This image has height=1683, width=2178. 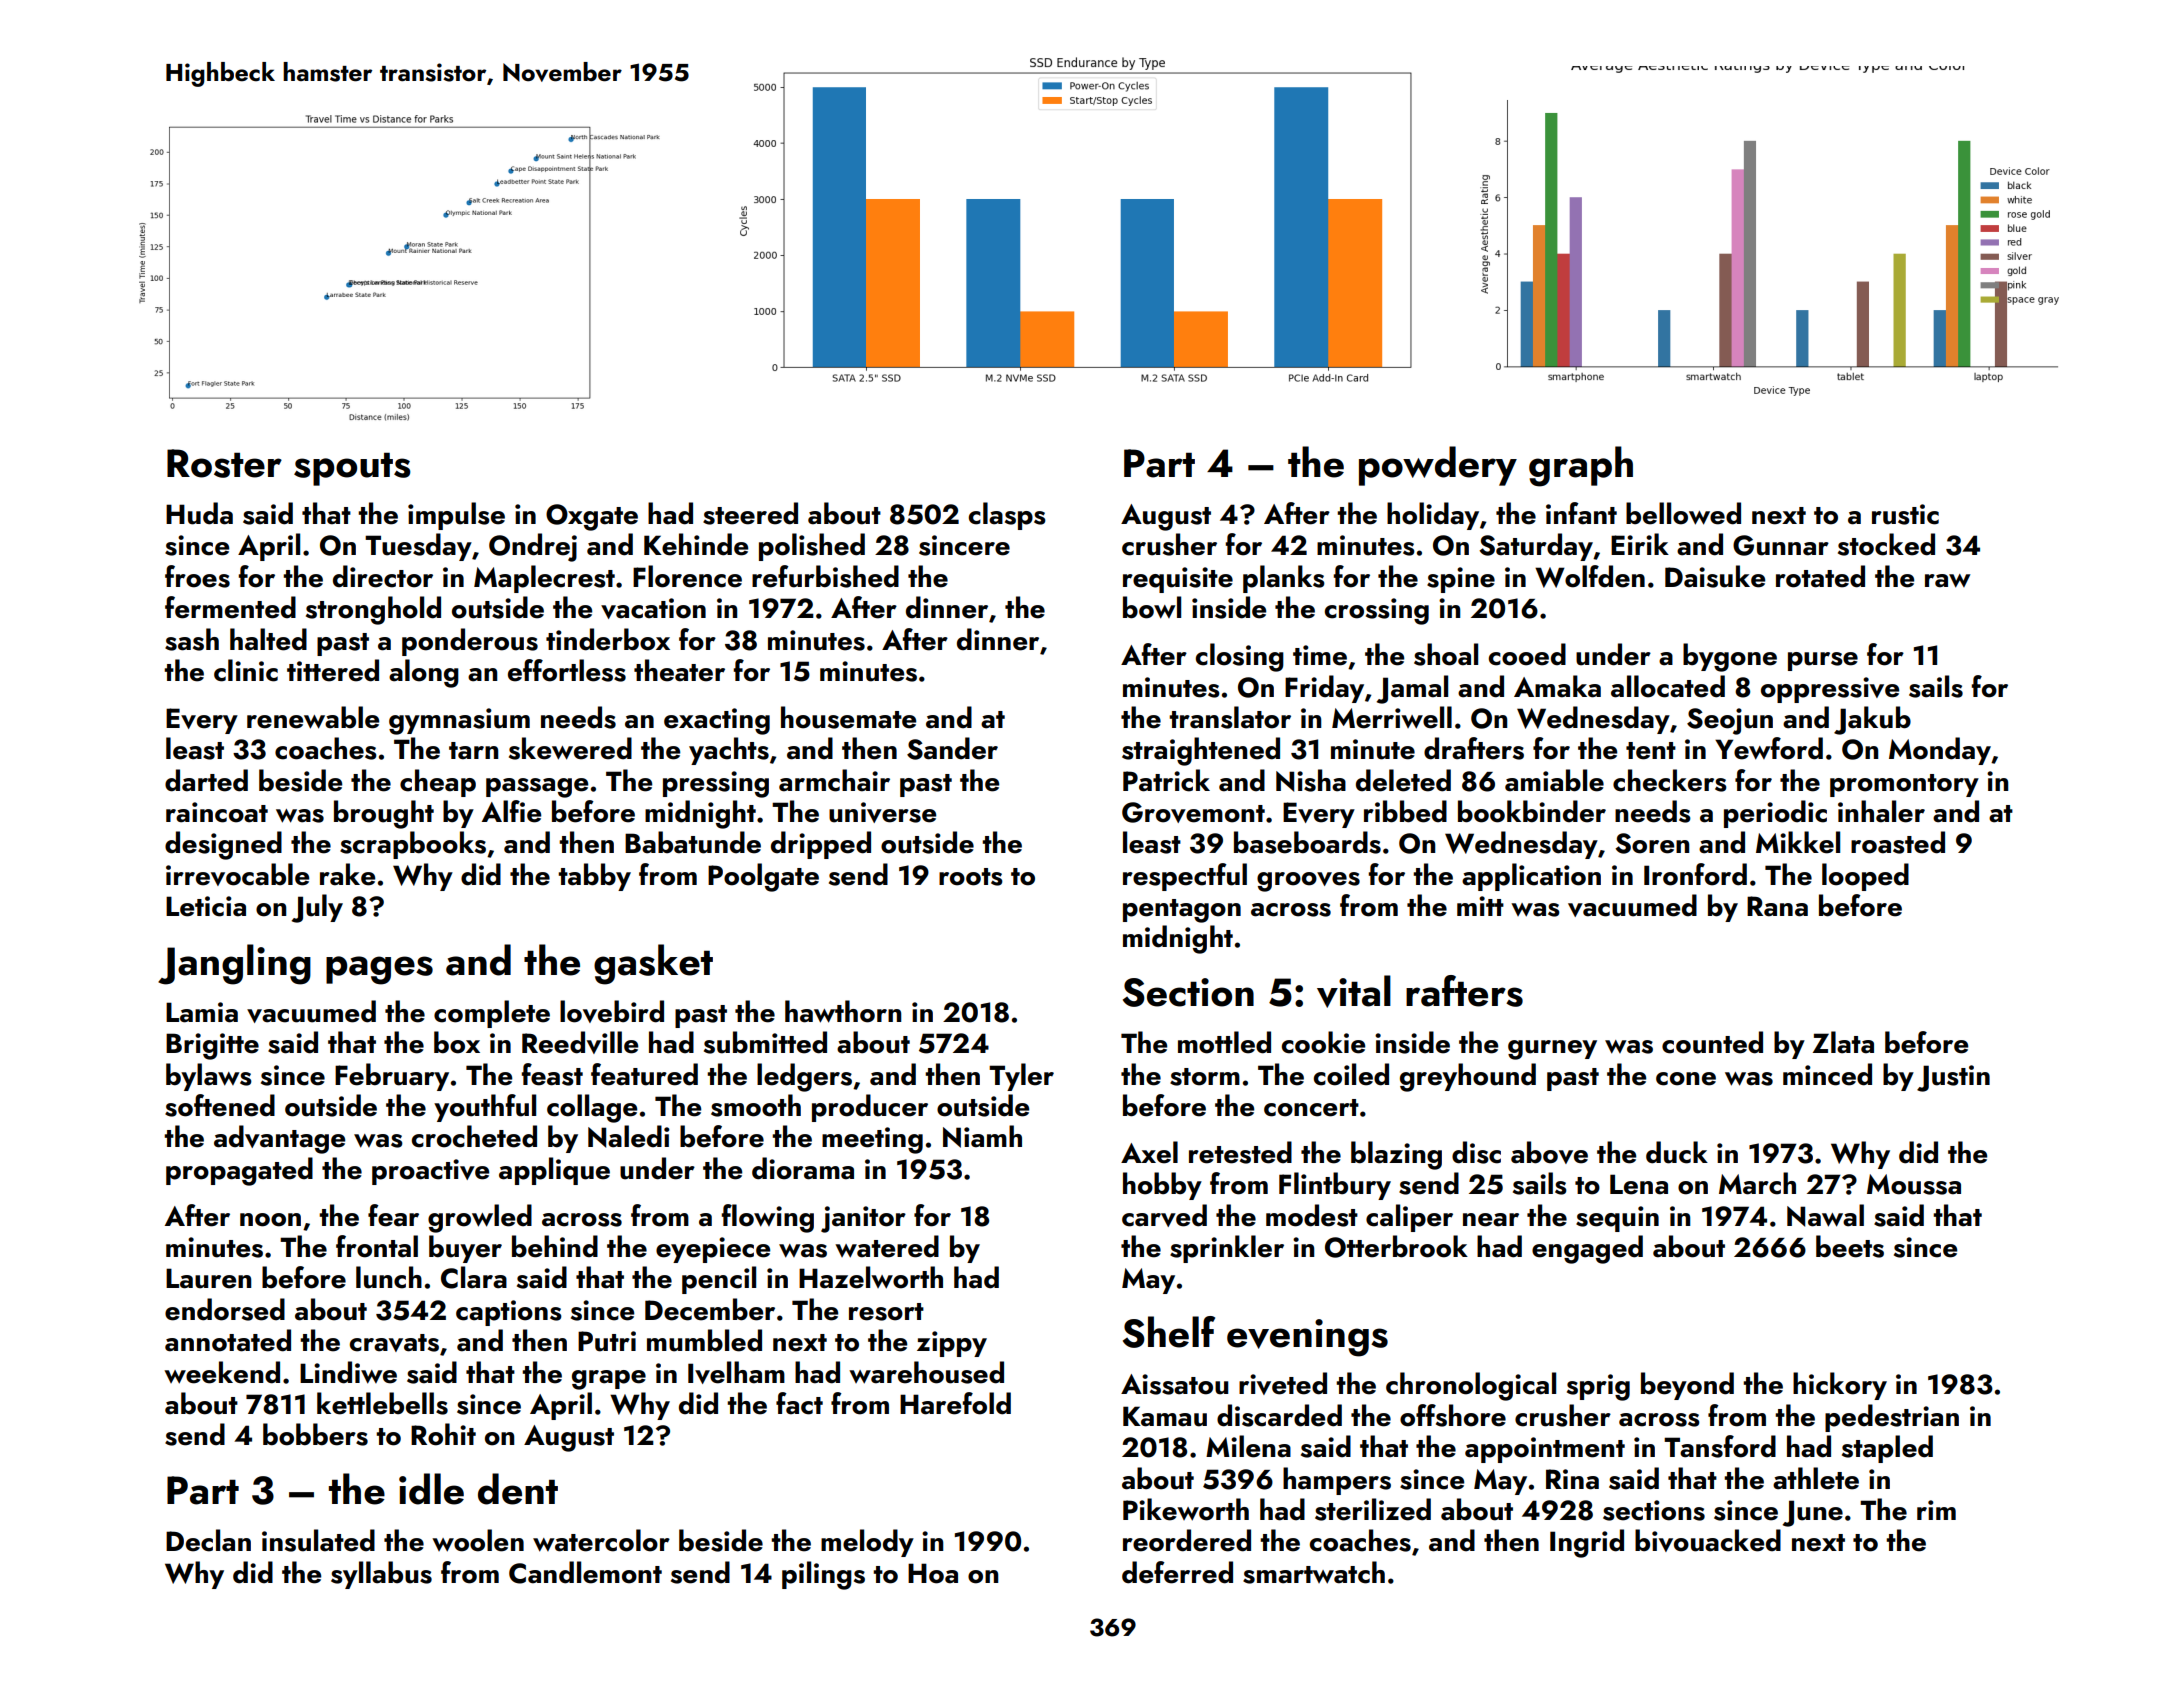 What do you see at coordinates (459, 721) in the image?
I see `gymnasium` at bounding box center [459, 721].
